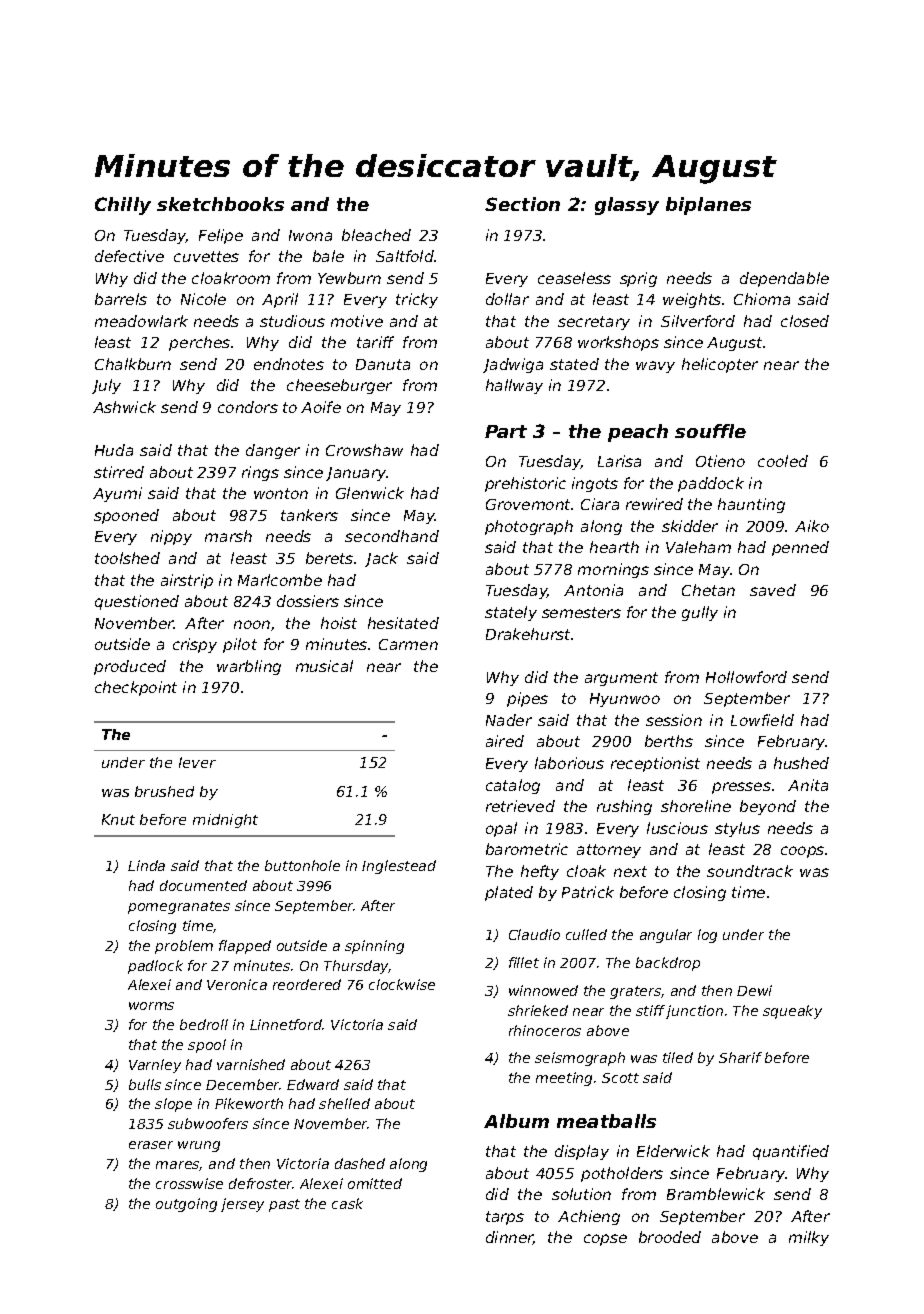 The width and height of the screenshot is (924, 1314). What do you see at coordinates (528, 634) in the screenshot?
I see `Drakehurst` at bounding box center [528, 634].
